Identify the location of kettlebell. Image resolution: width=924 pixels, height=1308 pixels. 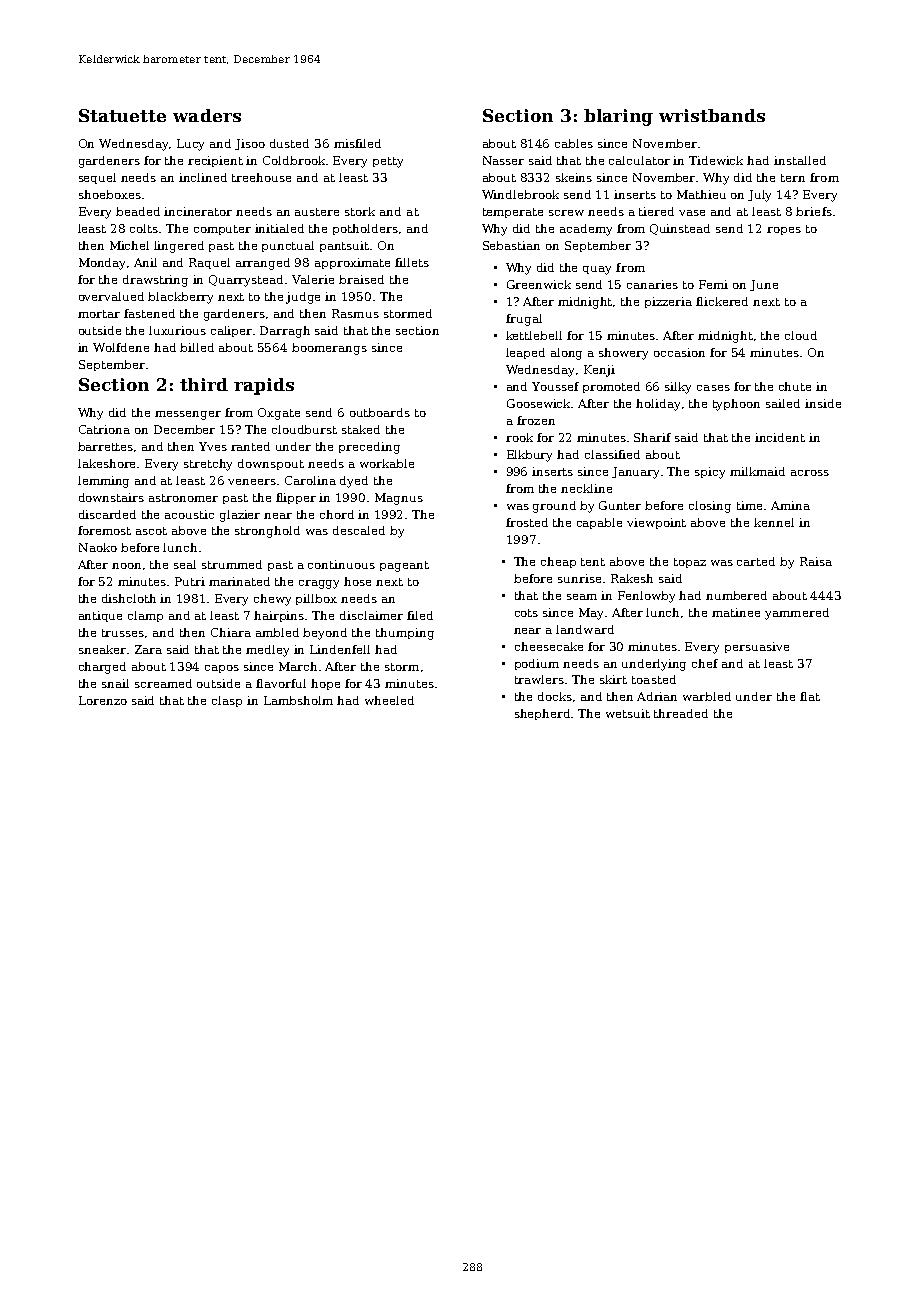
(534, 335).
